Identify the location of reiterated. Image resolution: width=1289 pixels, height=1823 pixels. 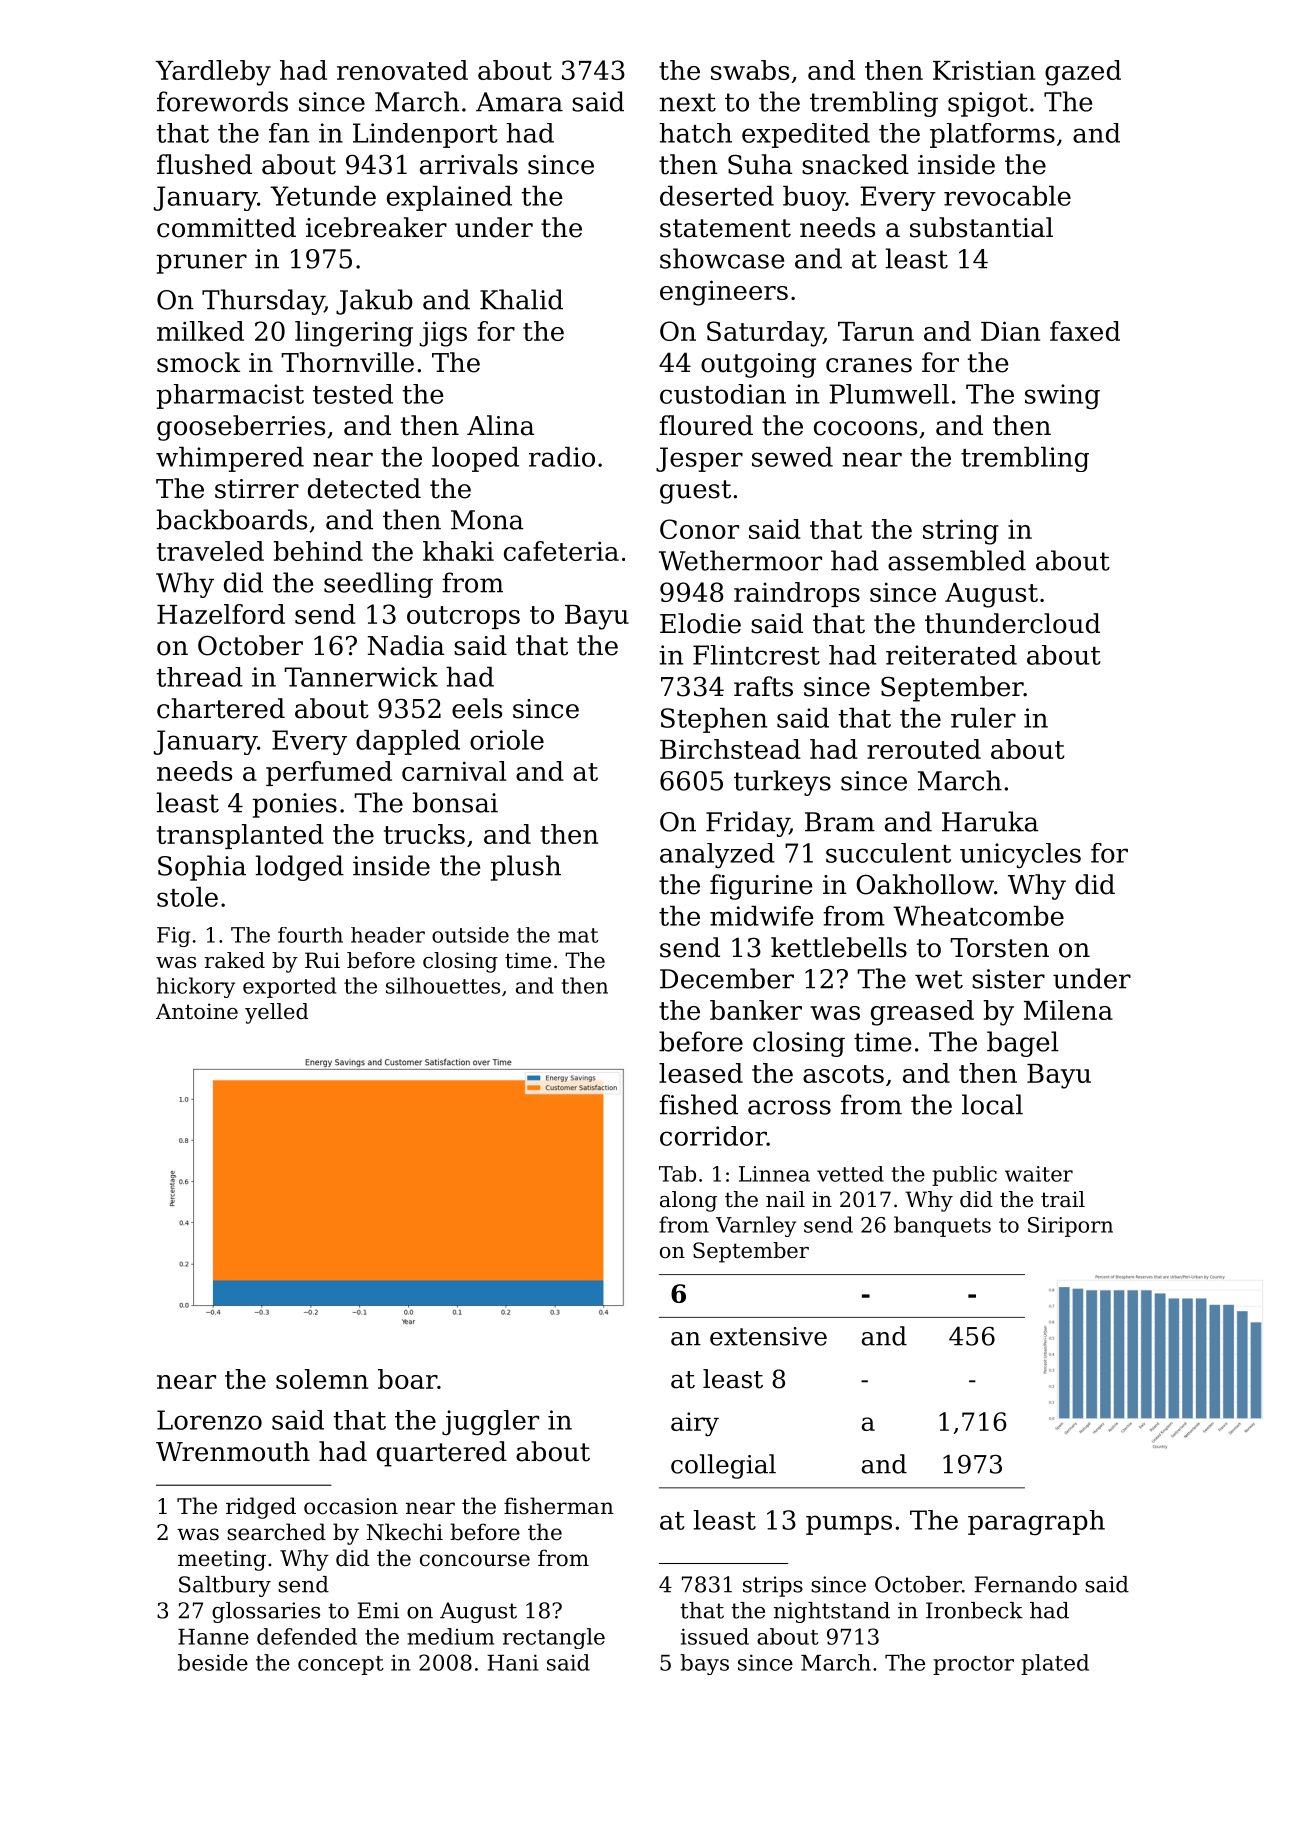
(951, 655).
